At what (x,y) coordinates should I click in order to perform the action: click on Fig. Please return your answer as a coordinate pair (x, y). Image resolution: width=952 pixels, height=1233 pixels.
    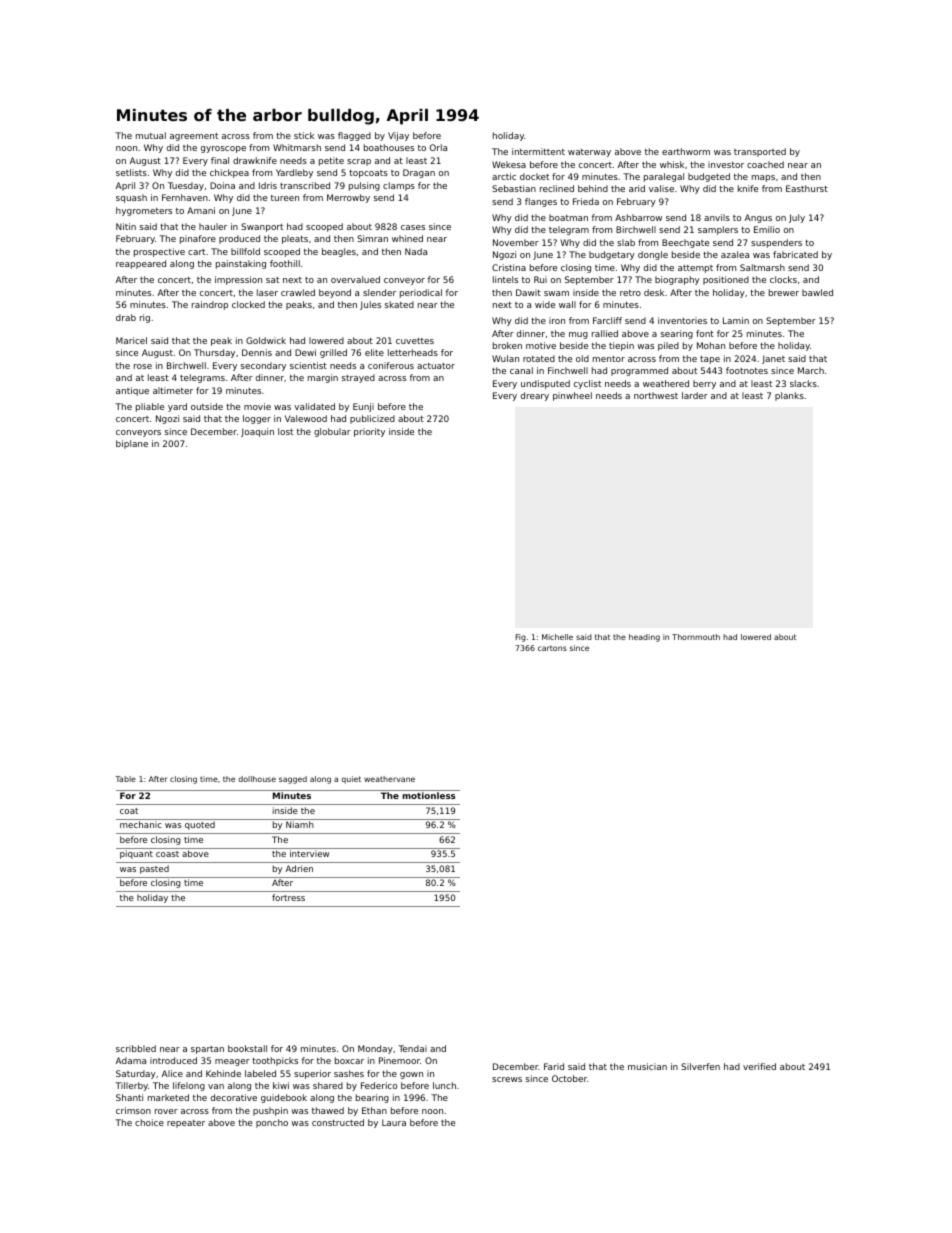
    Looking at the image, I should click on (521, 638).
